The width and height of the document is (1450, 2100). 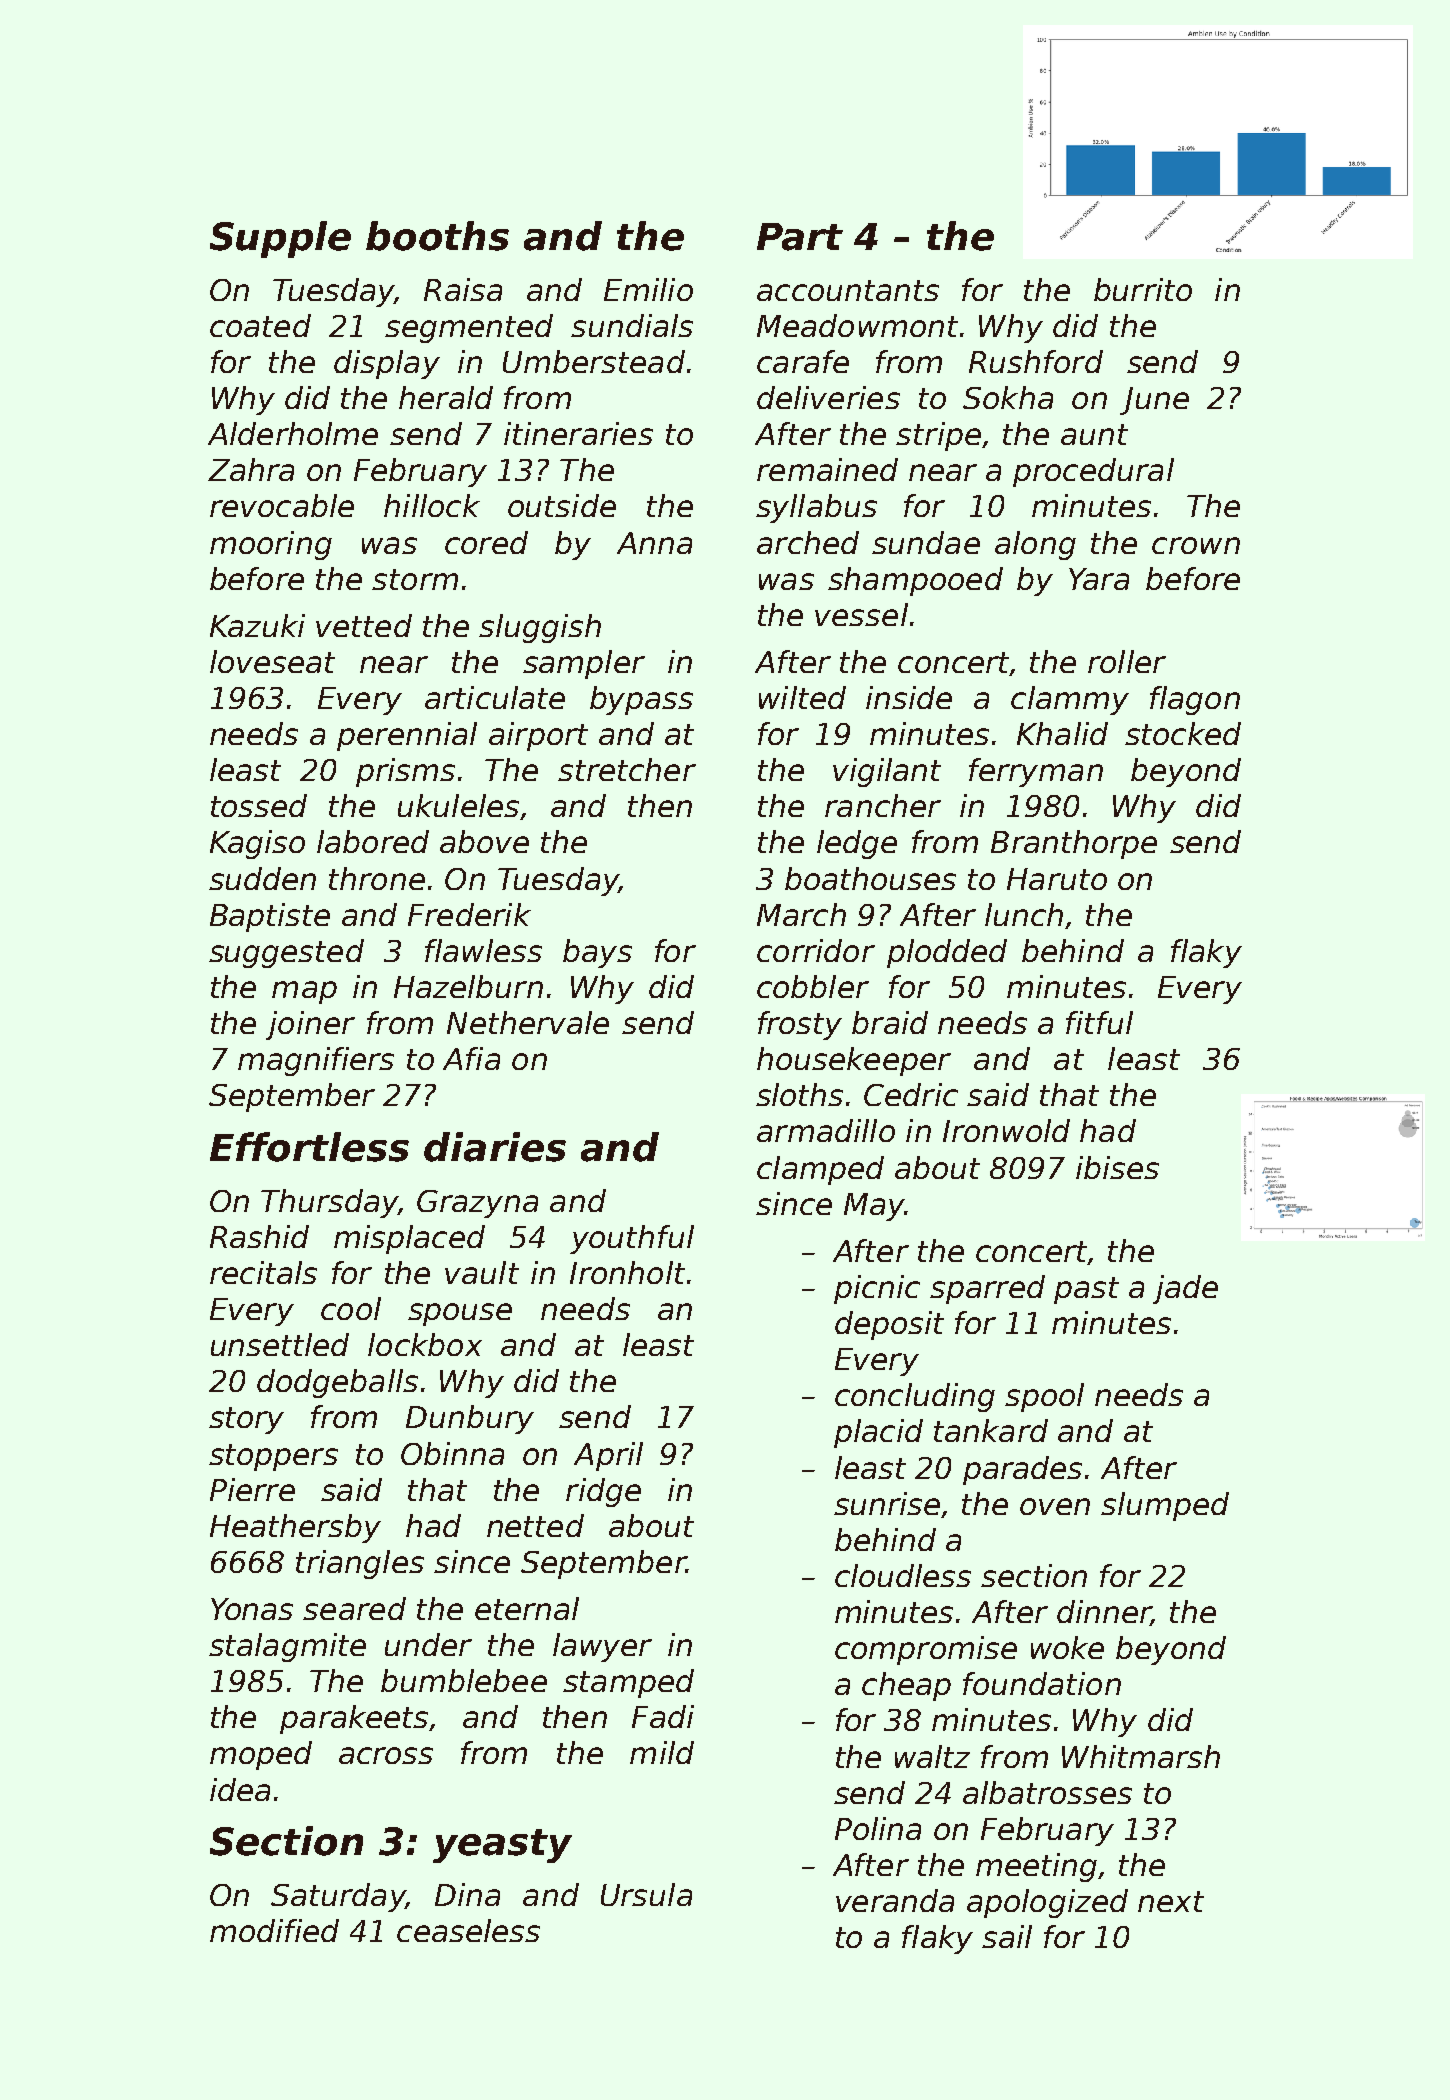 I want to click on booths, so click(x=437, y=236).
